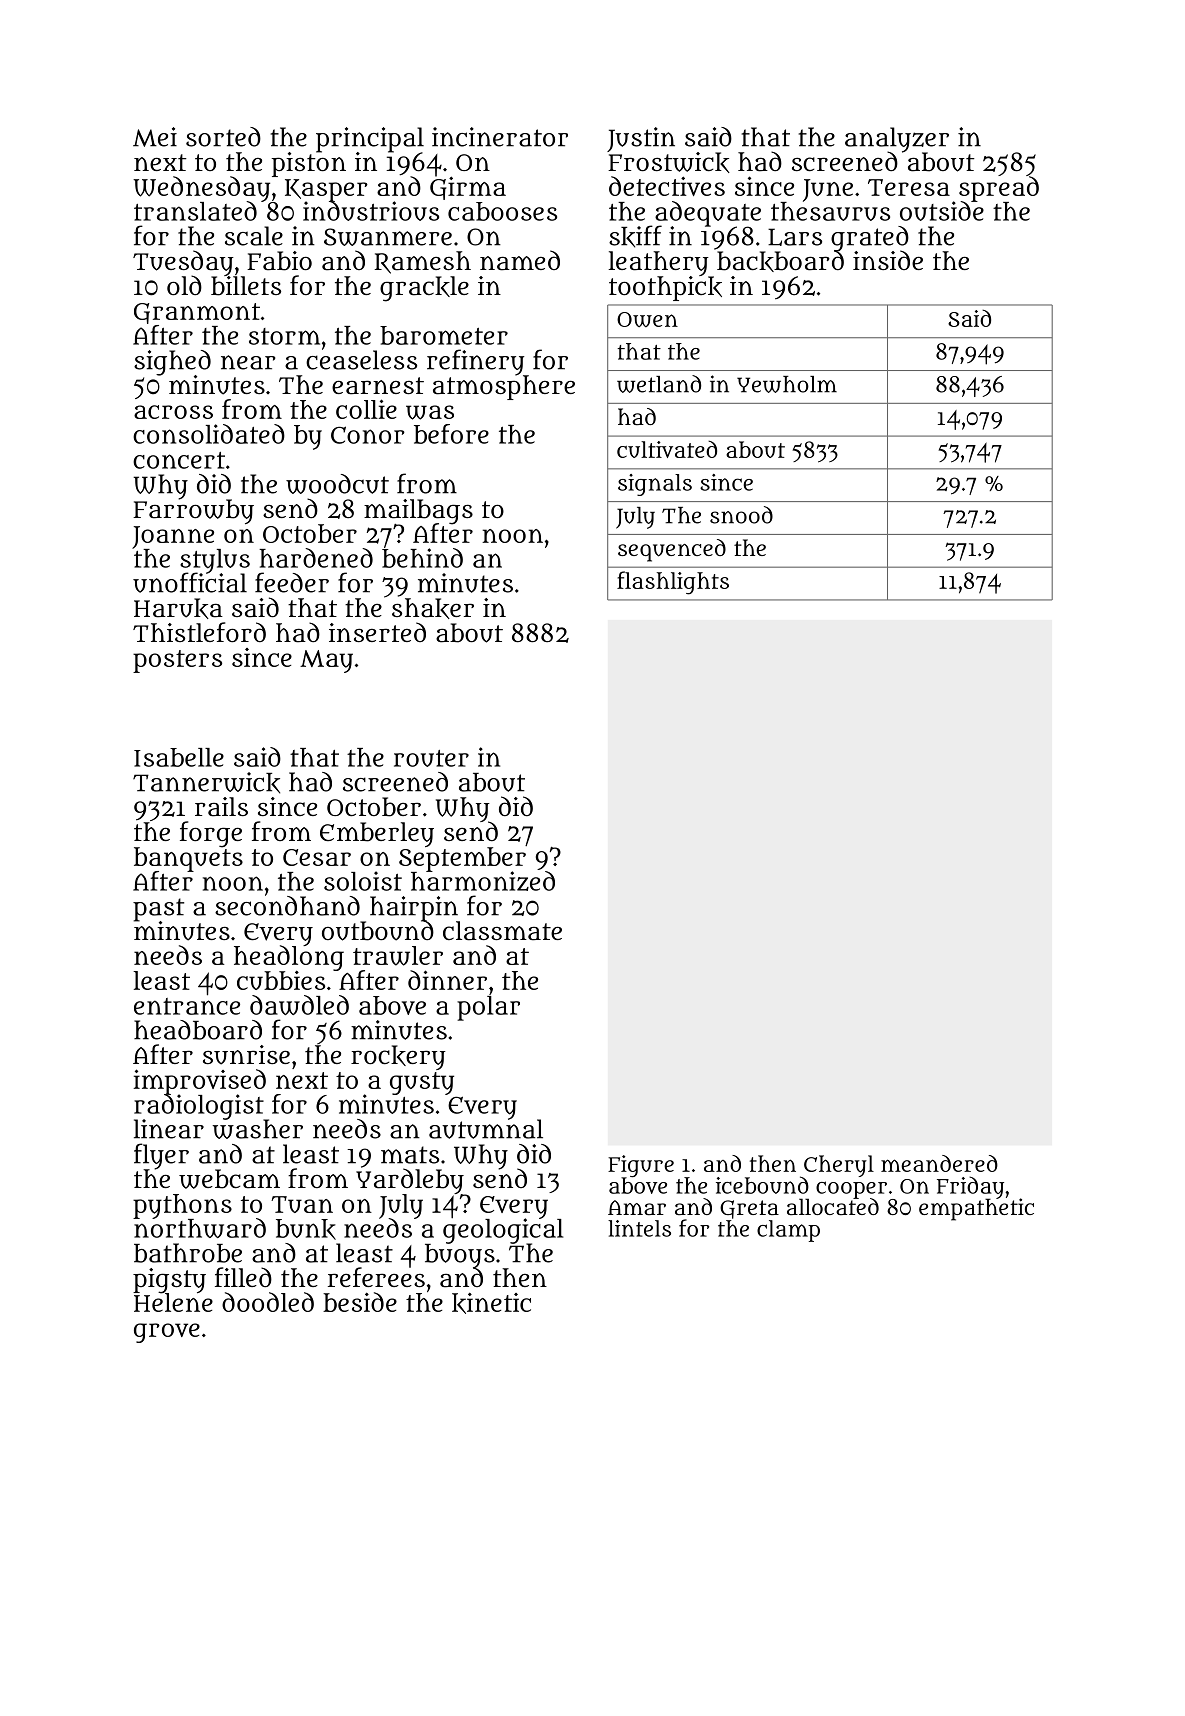 The width and height of the image is (1185, 1716). Describe the element at coordinates (246, 286) in the image. I see `billets` at that location.
